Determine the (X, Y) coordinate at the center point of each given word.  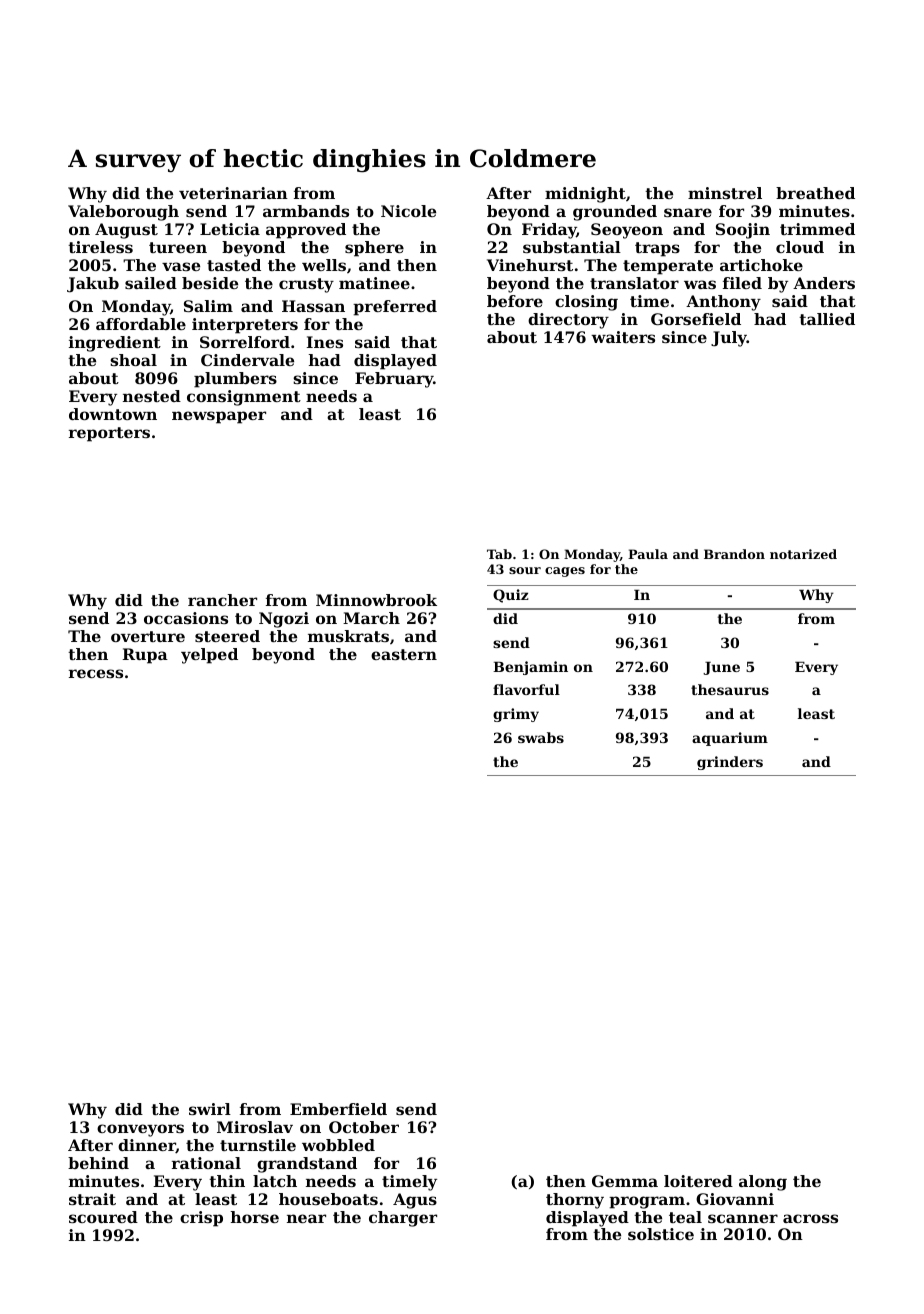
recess (96, 673)
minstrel (725, 193)
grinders (730, 763)
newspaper (219, 417)
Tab (499, 554)
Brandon (734, 554)
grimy (516, 715)
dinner (147, 1146)
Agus (415, 1201)
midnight (585, 195)
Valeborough (123, 213)
